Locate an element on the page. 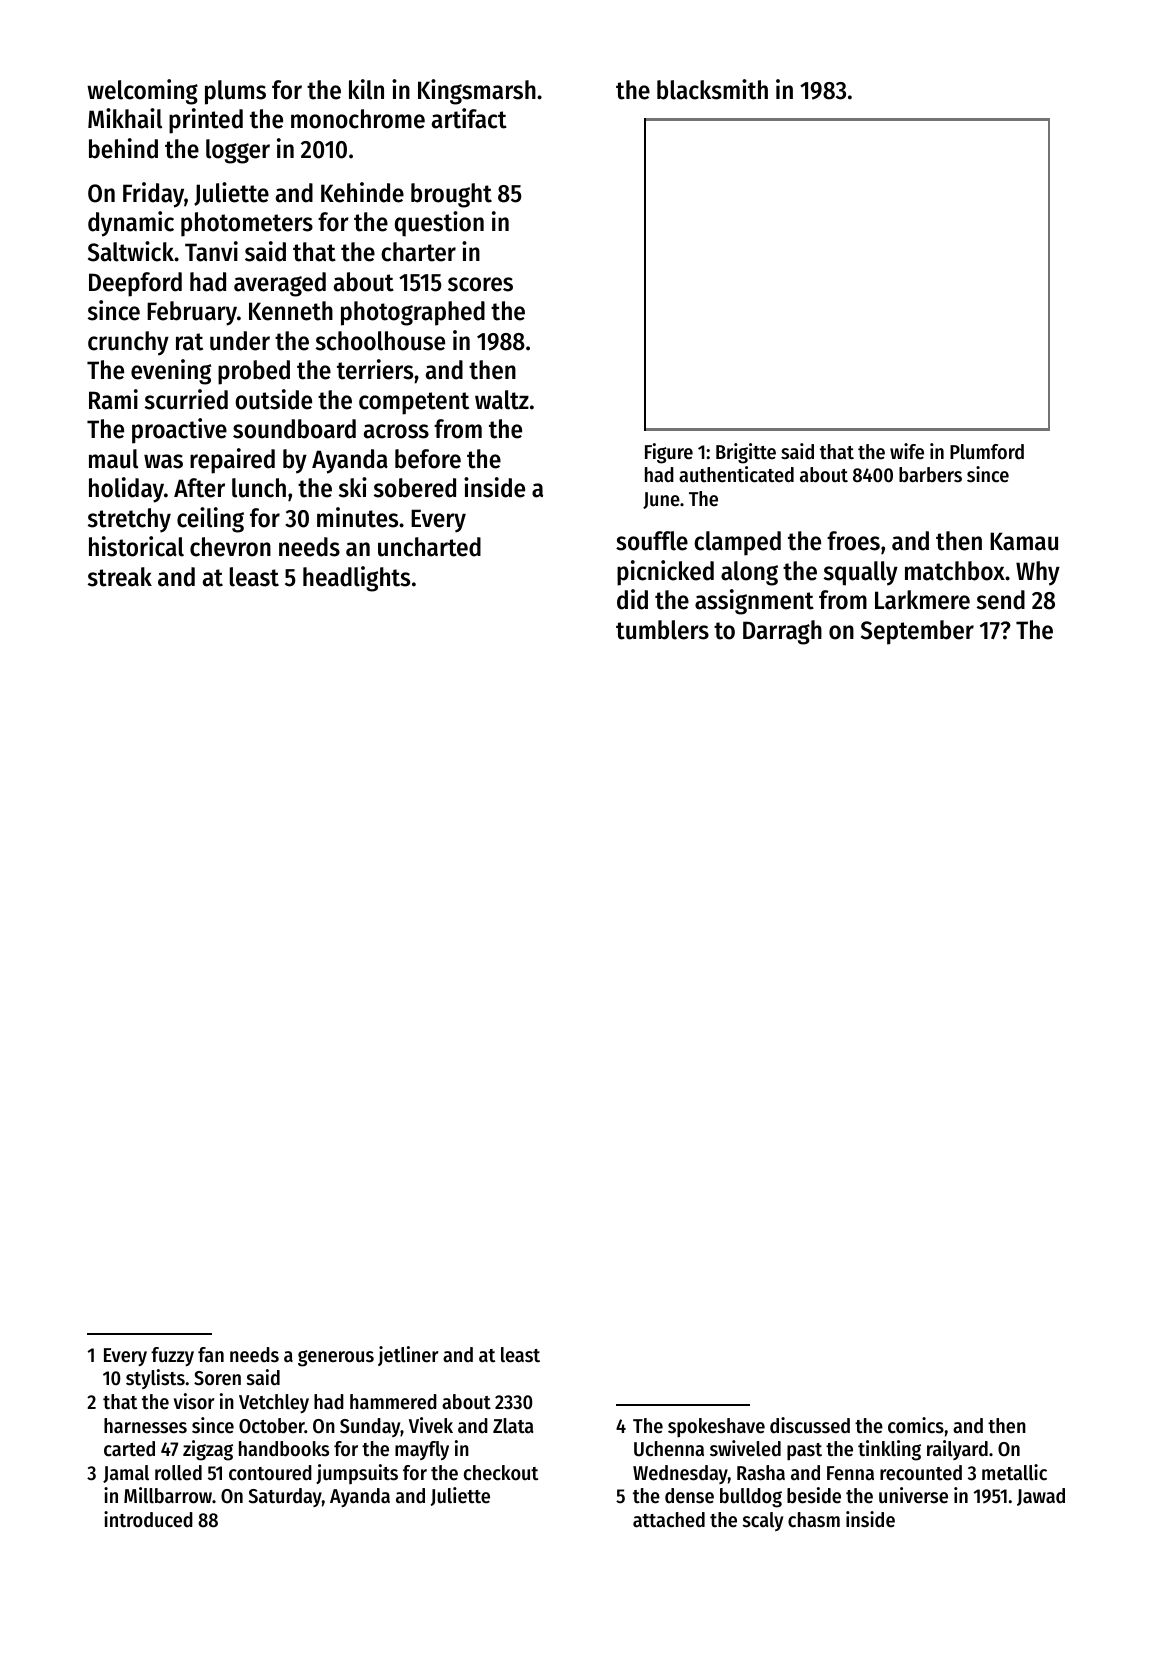 The image size is (1165, 1654). Mikhail is located at coordinates (125, 118).
